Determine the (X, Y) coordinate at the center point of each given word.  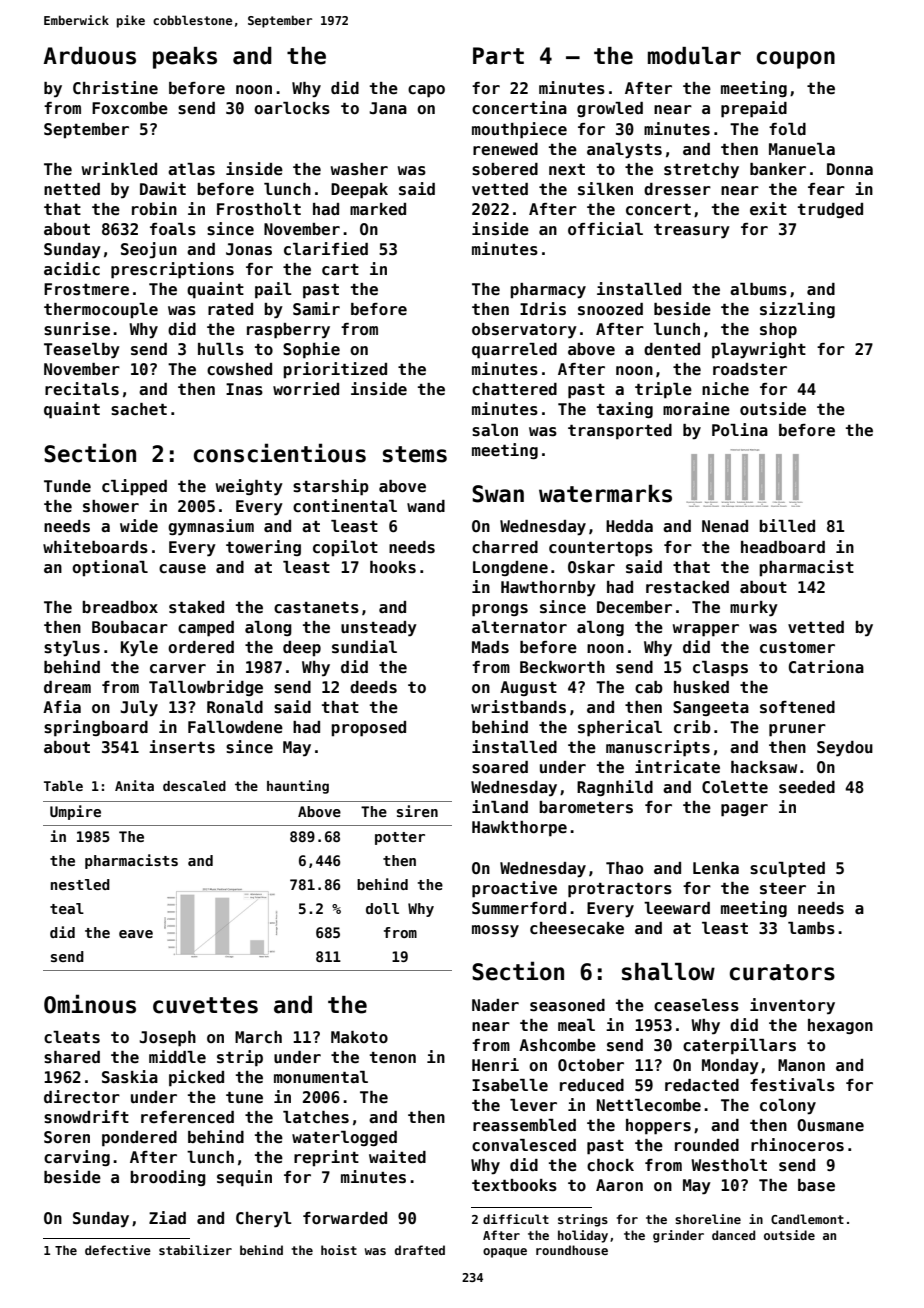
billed (787, 526)
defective (118, 1250)
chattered (514, 389)
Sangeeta (711, 708)
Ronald (235, 707)
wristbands (518, 707)
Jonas (249, 249)
